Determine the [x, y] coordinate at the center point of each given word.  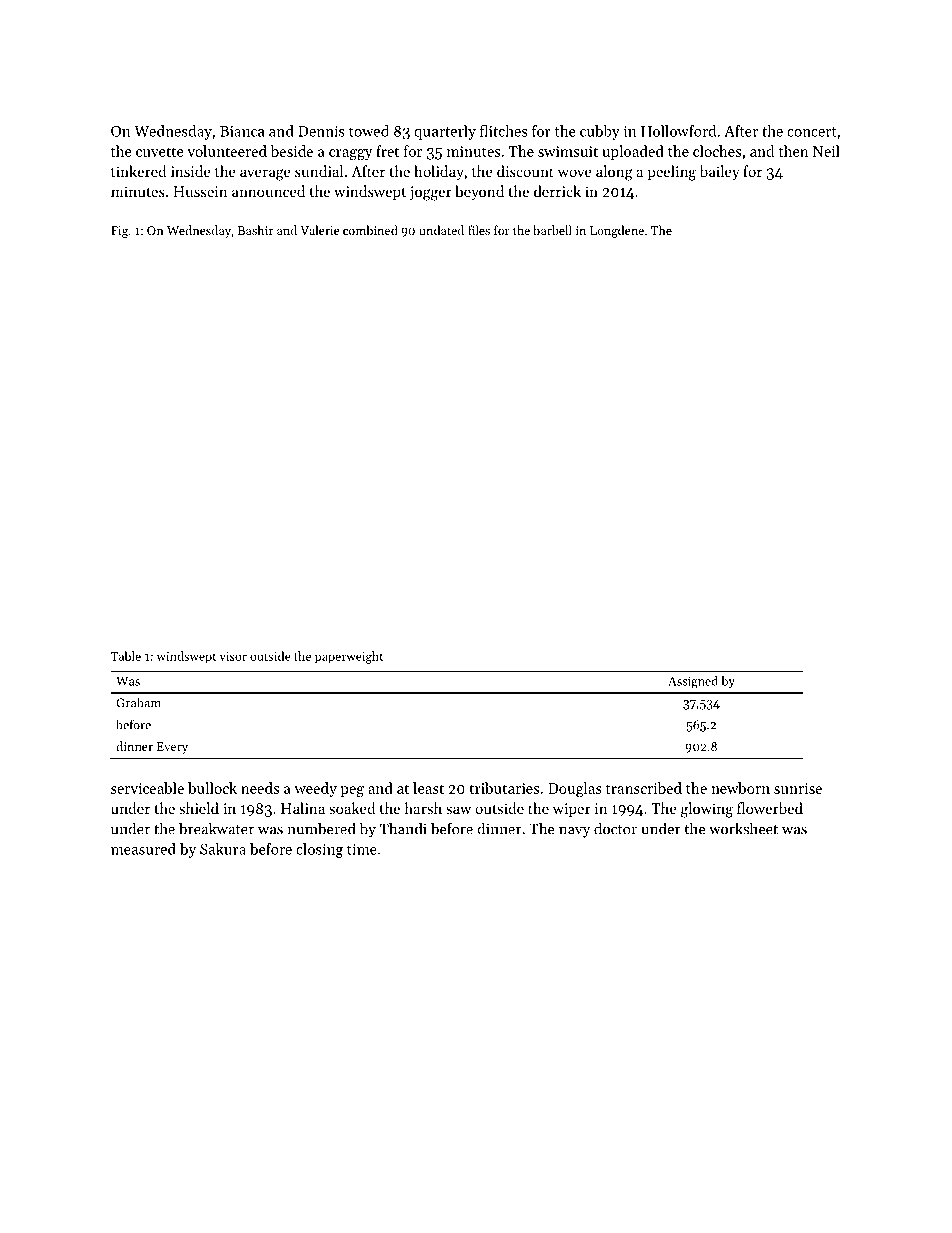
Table [126, 656]
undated [441, 230]
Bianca [242, 131]
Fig [119, 232]
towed [369, 131]
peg [352, 792]
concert [812, 132]
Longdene [617, 231]
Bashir [255, 230]
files [479, 230]
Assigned [693, 682]
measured [143, 849]
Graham [138, 702]
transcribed [644, 788]
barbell [552, 230]
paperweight [349, 657]
